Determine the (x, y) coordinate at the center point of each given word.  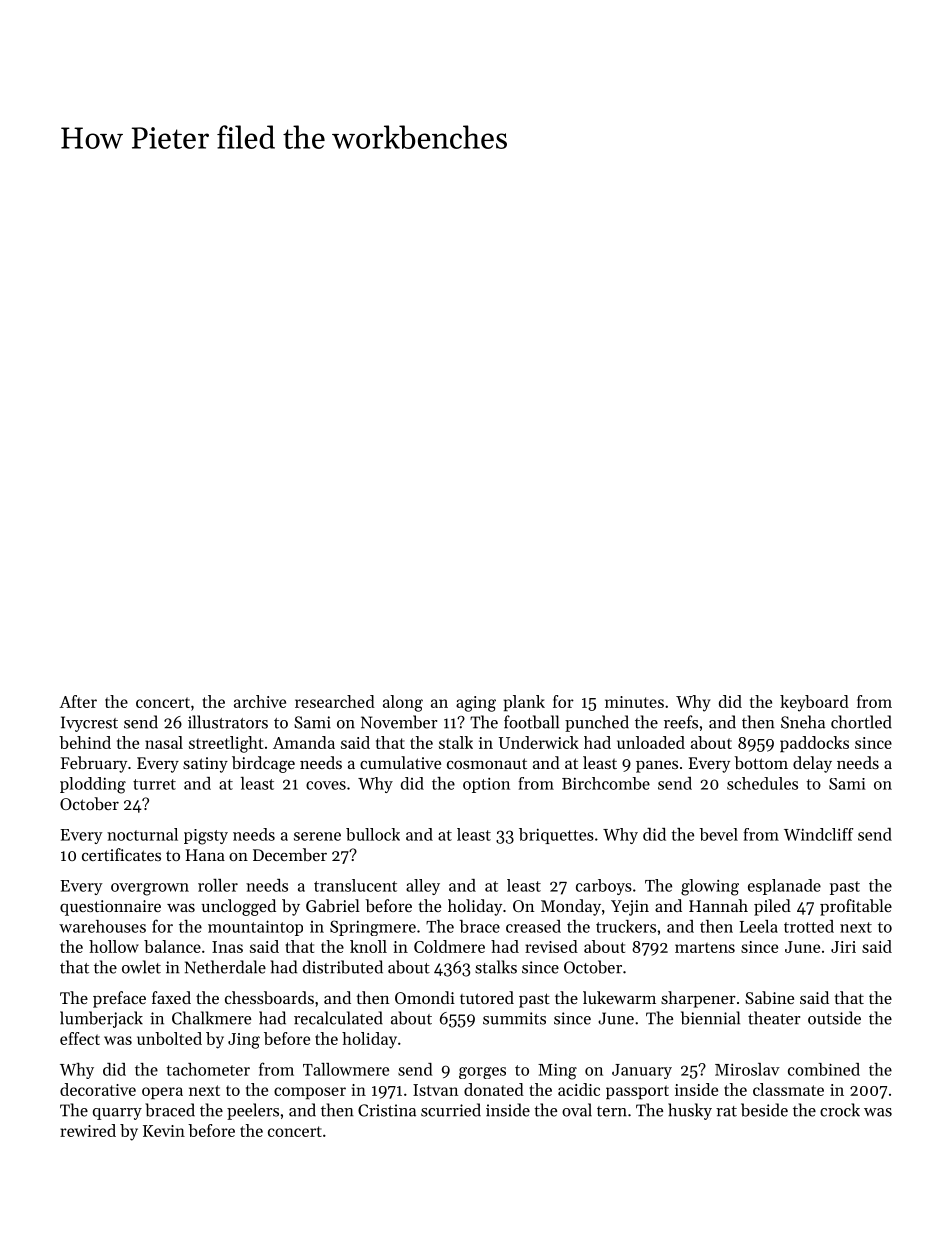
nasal (164, 742)
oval (577, 1110)
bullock (373, 834)
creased (533, 926)
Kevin (164, 1131)
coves (326, 785)
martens (705, 947)
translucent (355, 885)
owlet (141, 967)
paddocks (814, 744)
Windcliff (819, 834)
